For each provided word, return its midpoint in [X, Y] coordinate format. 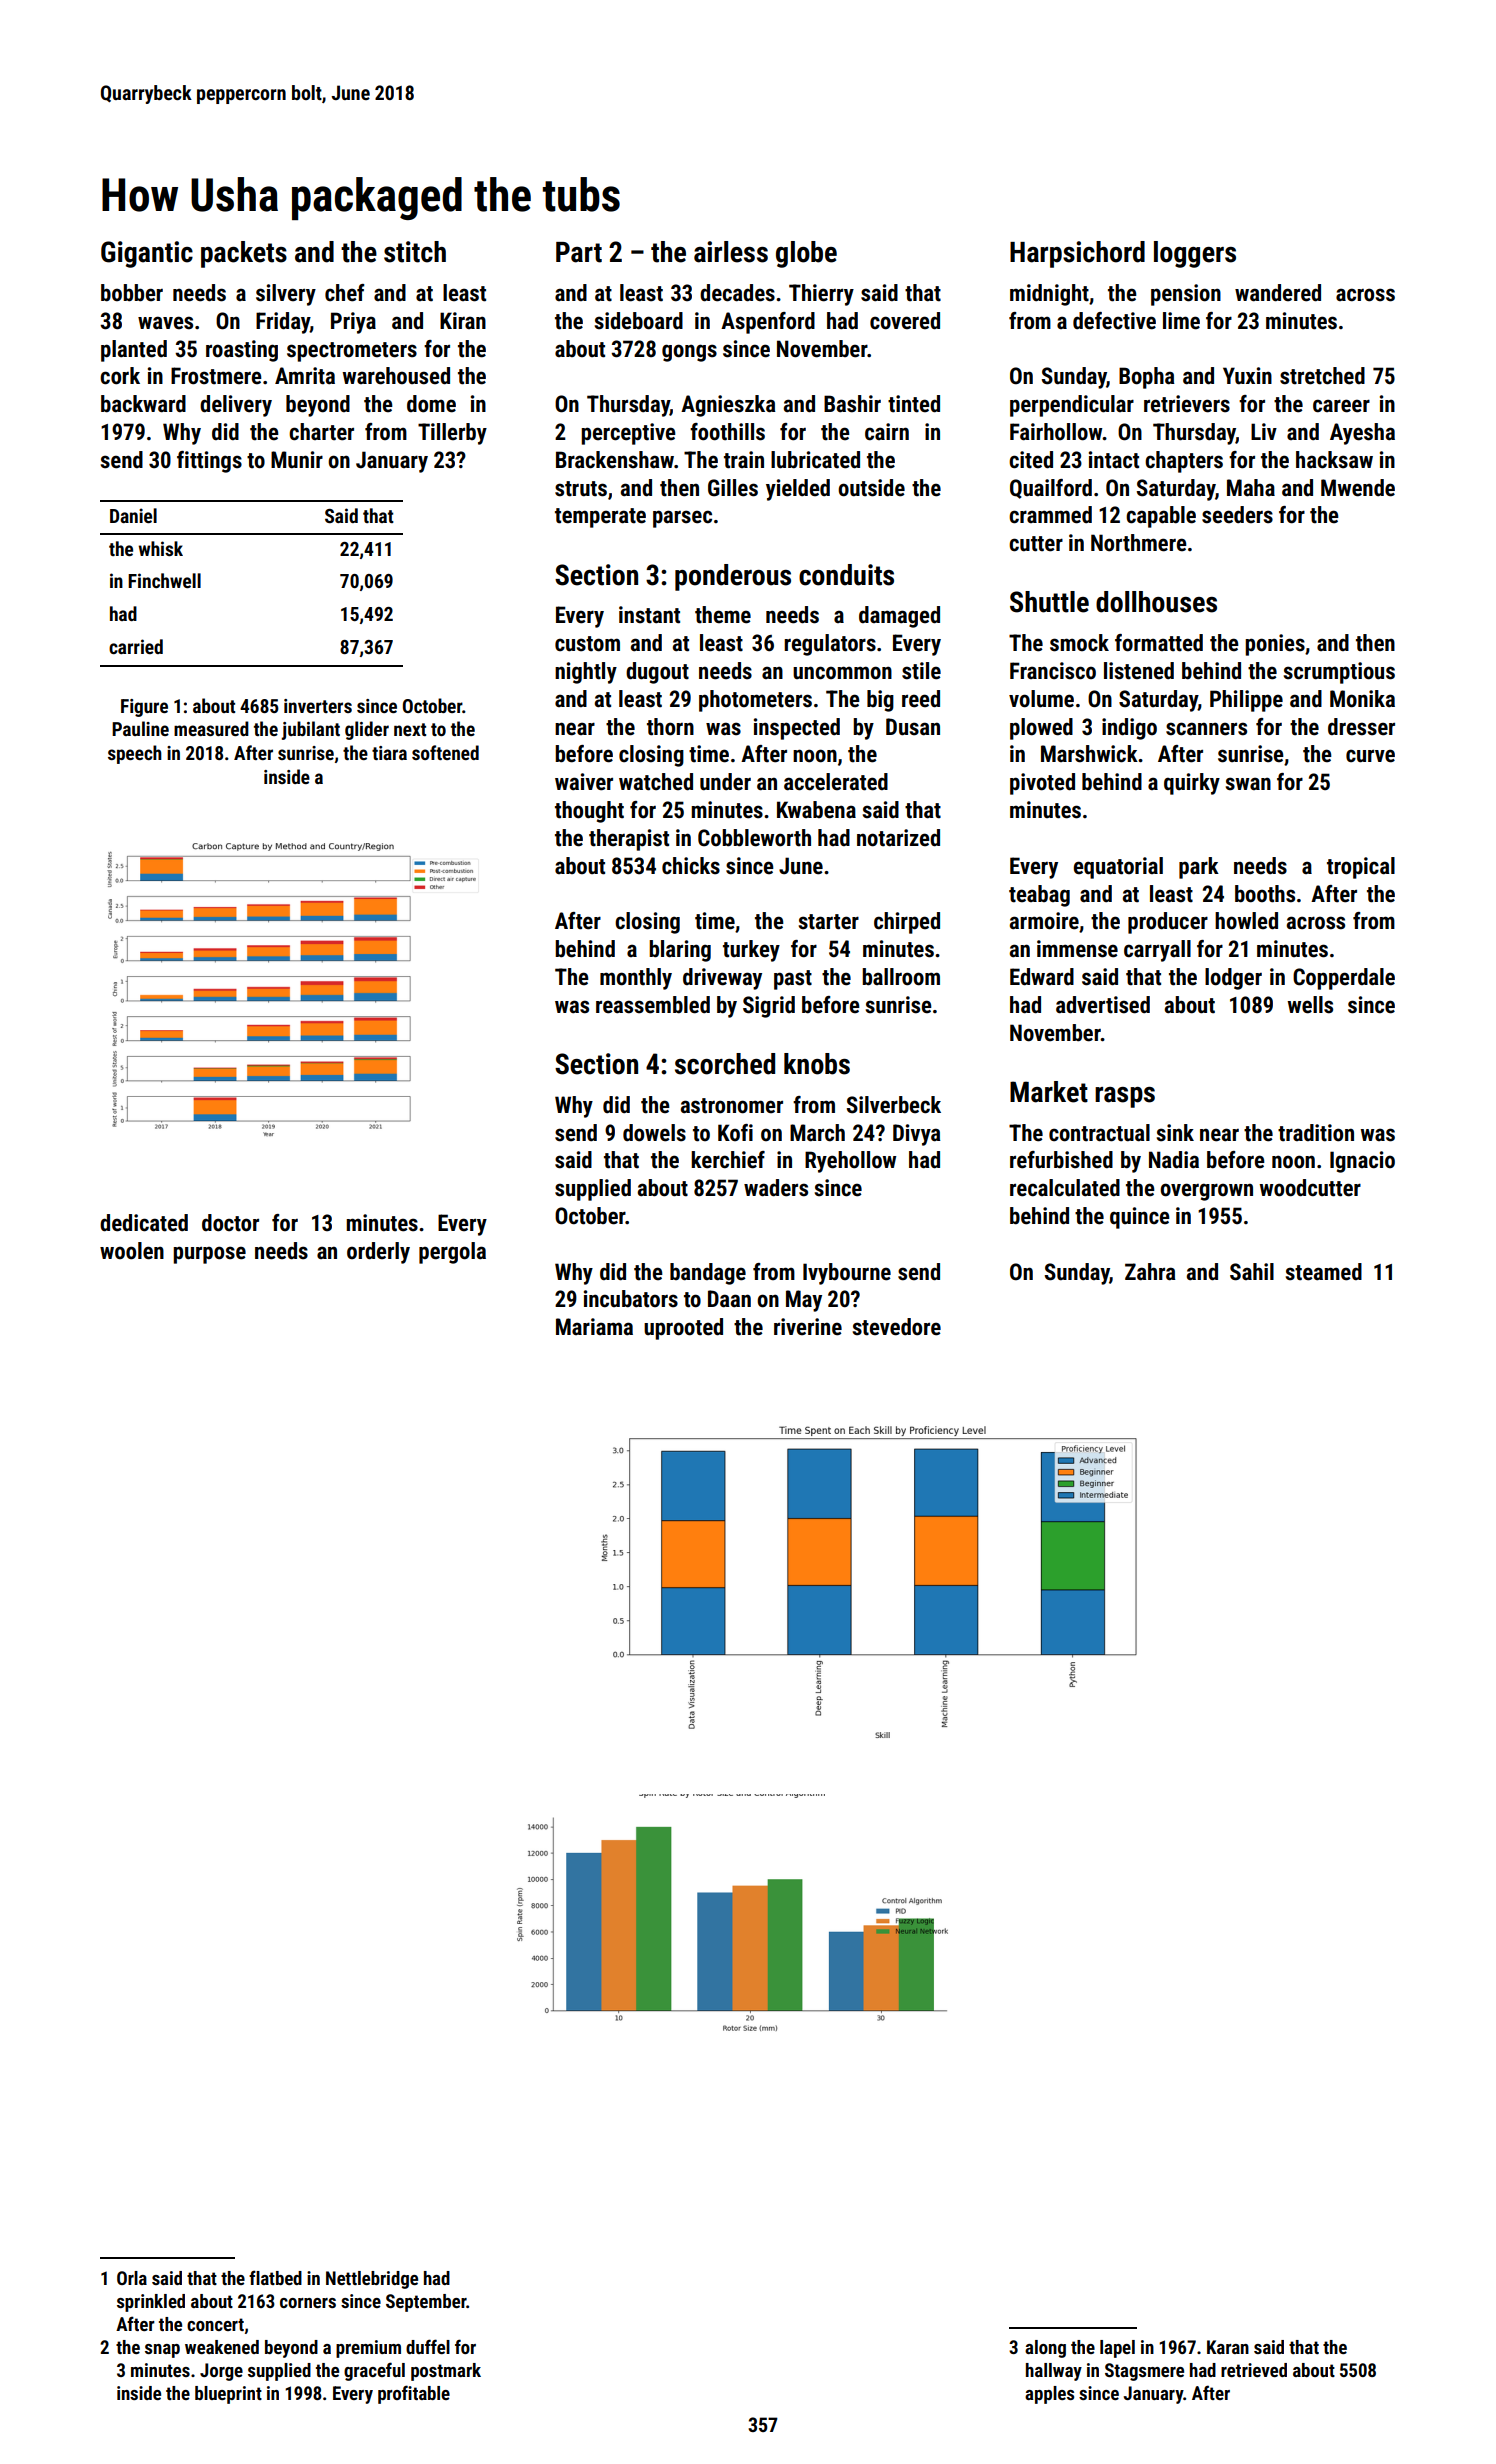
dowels [654, 1133]
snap [162, 2351]
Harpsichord [1077, 254]
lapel [1117, 2349]
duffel [428, 2346]
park [1199, 868]
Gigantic [147, 254]
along [1045, 2349]
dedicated [144, 1223]
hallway [1054, 2372]
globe [806, 254]
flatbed [275, 2277]
